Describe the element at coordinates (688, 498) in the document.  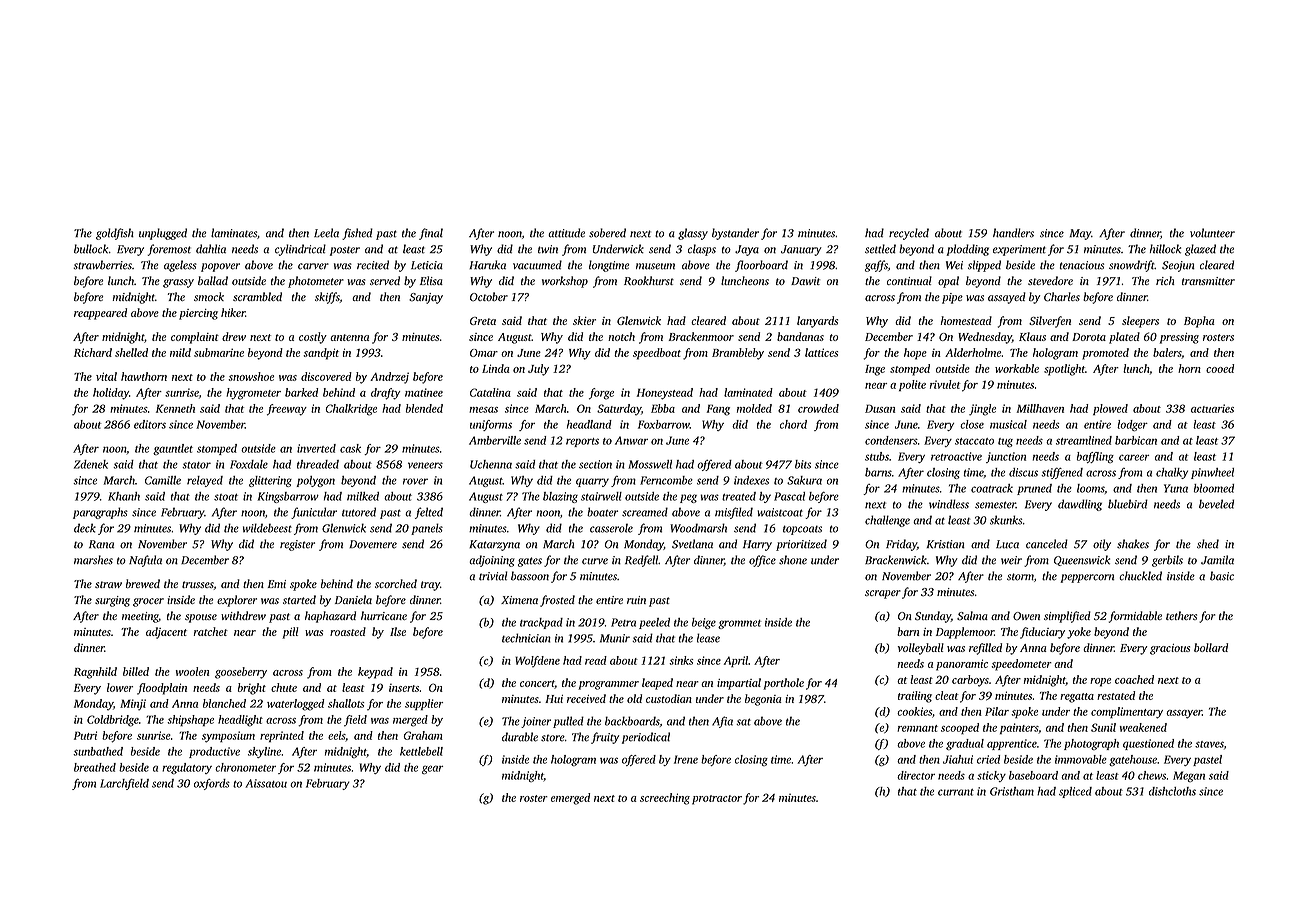
I see `peg` at that location.
